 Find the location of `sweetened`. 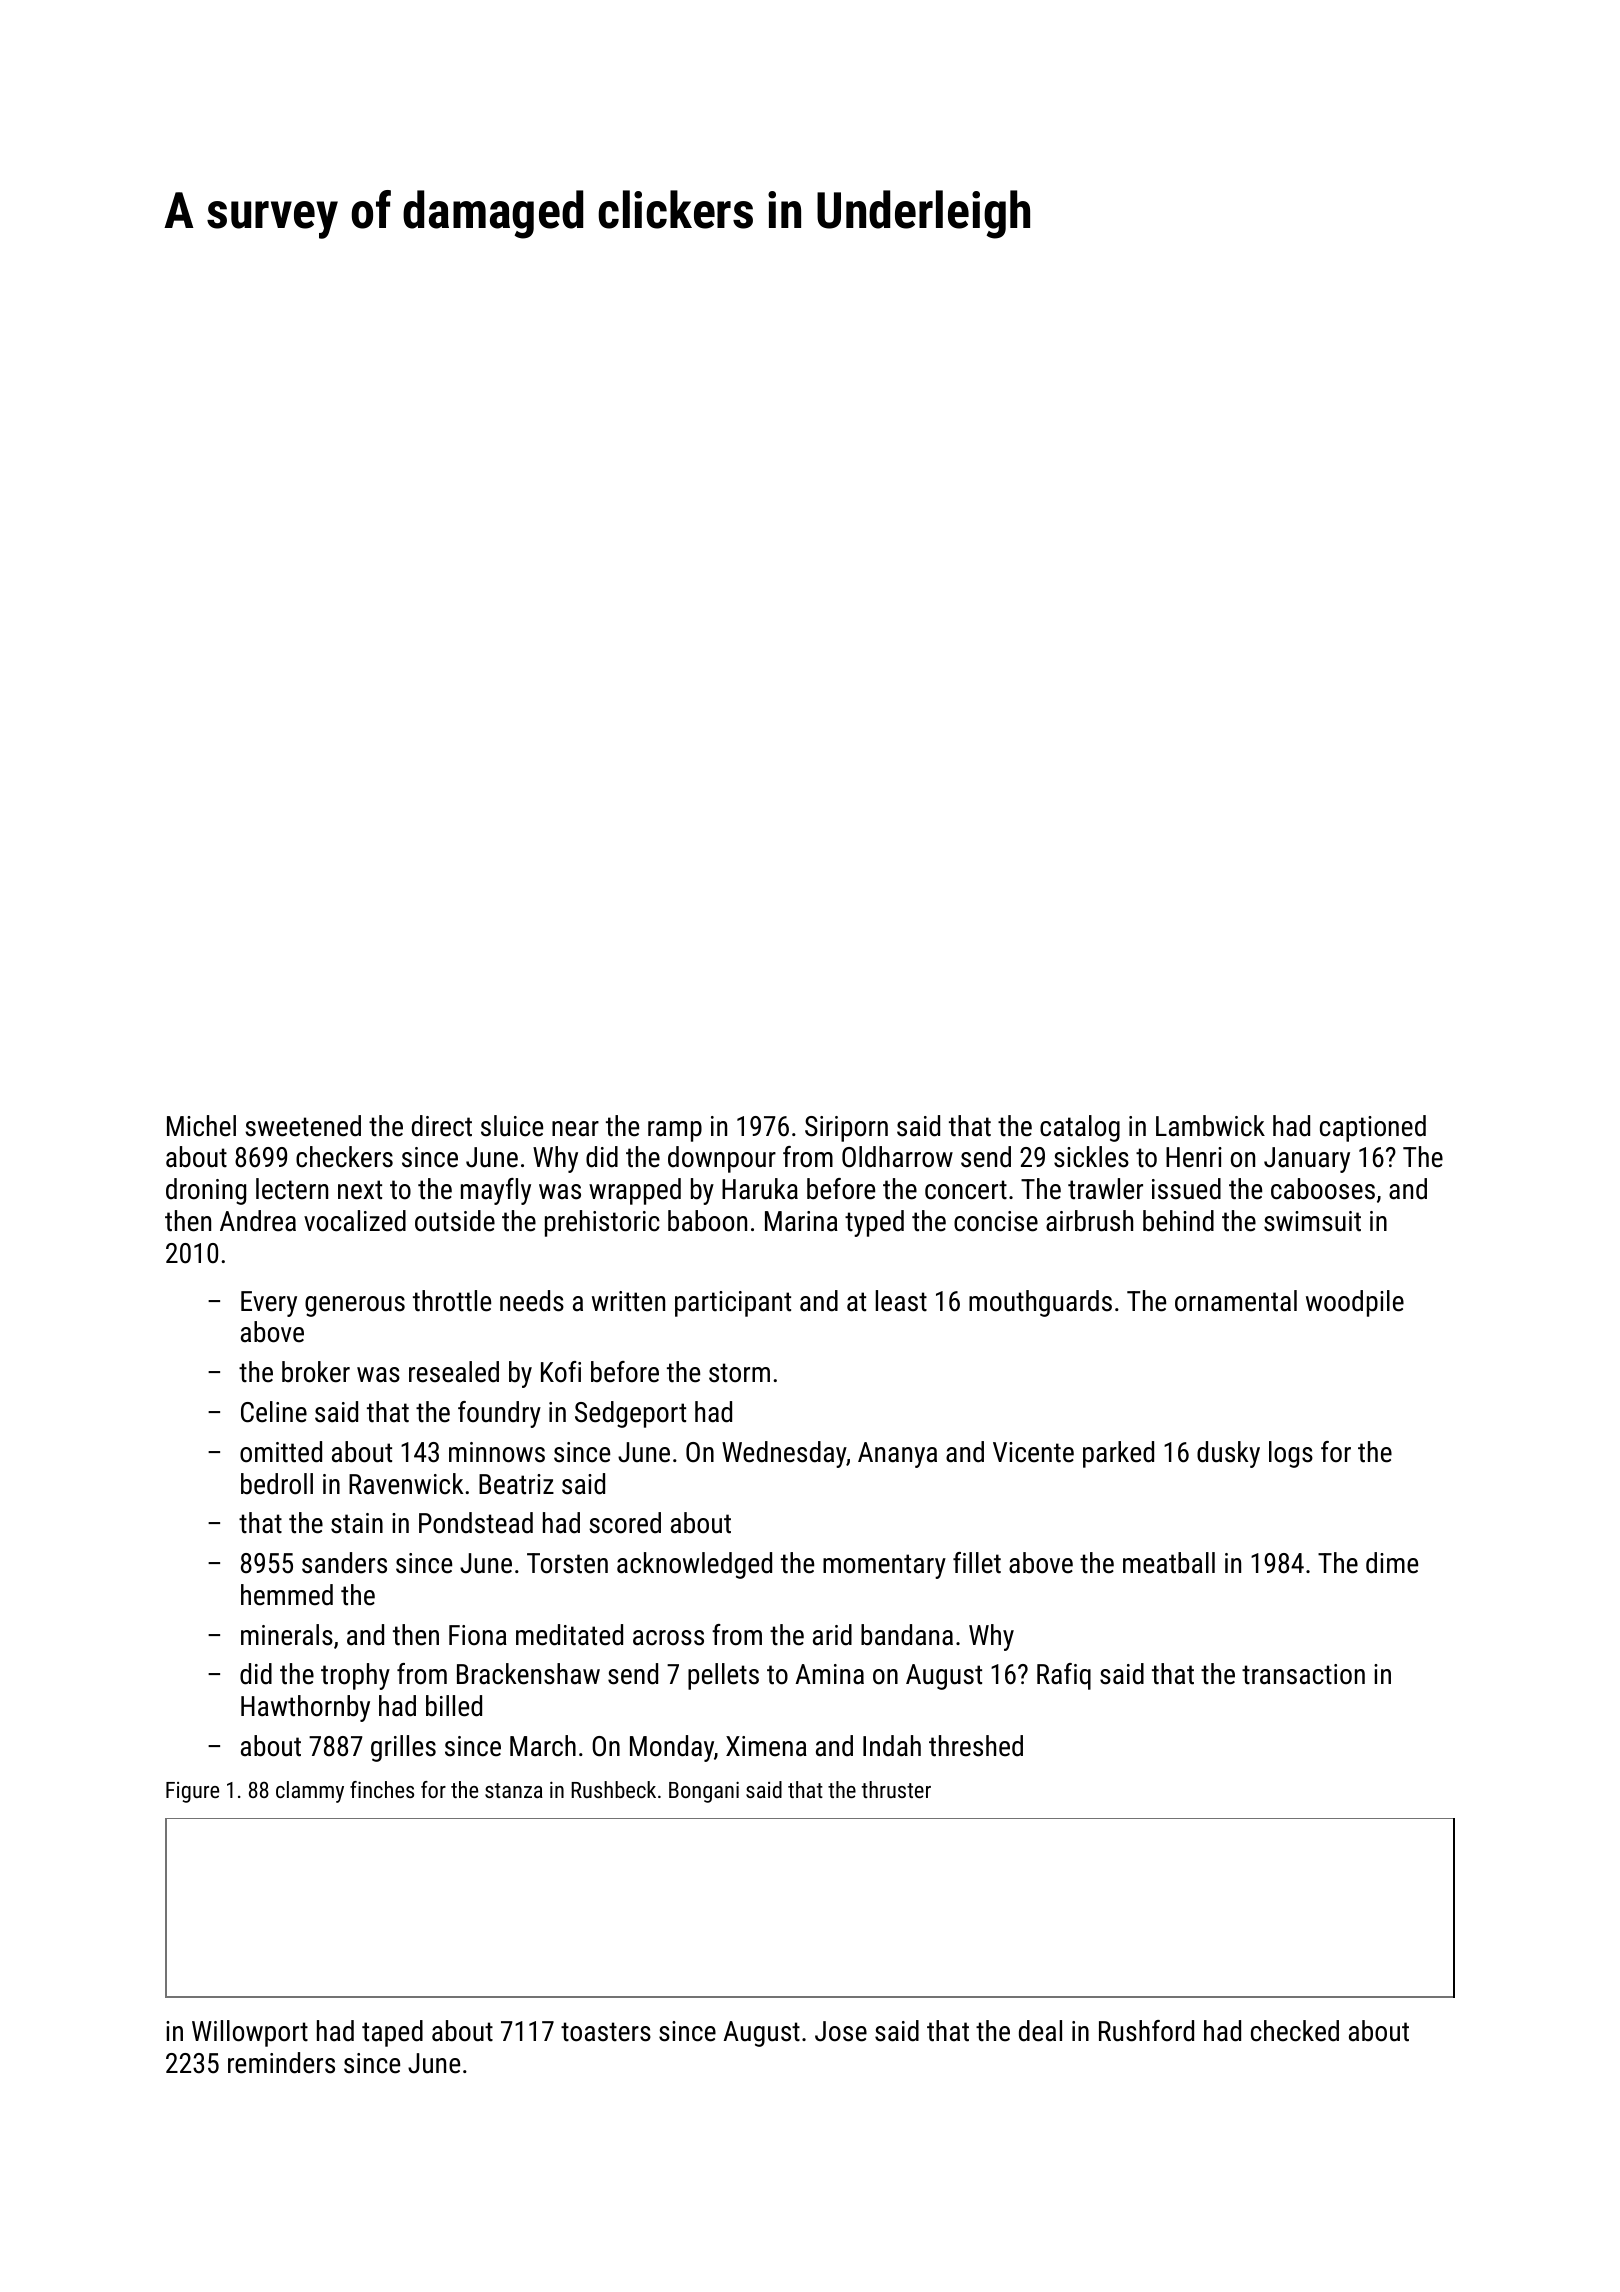

sweetened is located at coordinates (303, 1126).
